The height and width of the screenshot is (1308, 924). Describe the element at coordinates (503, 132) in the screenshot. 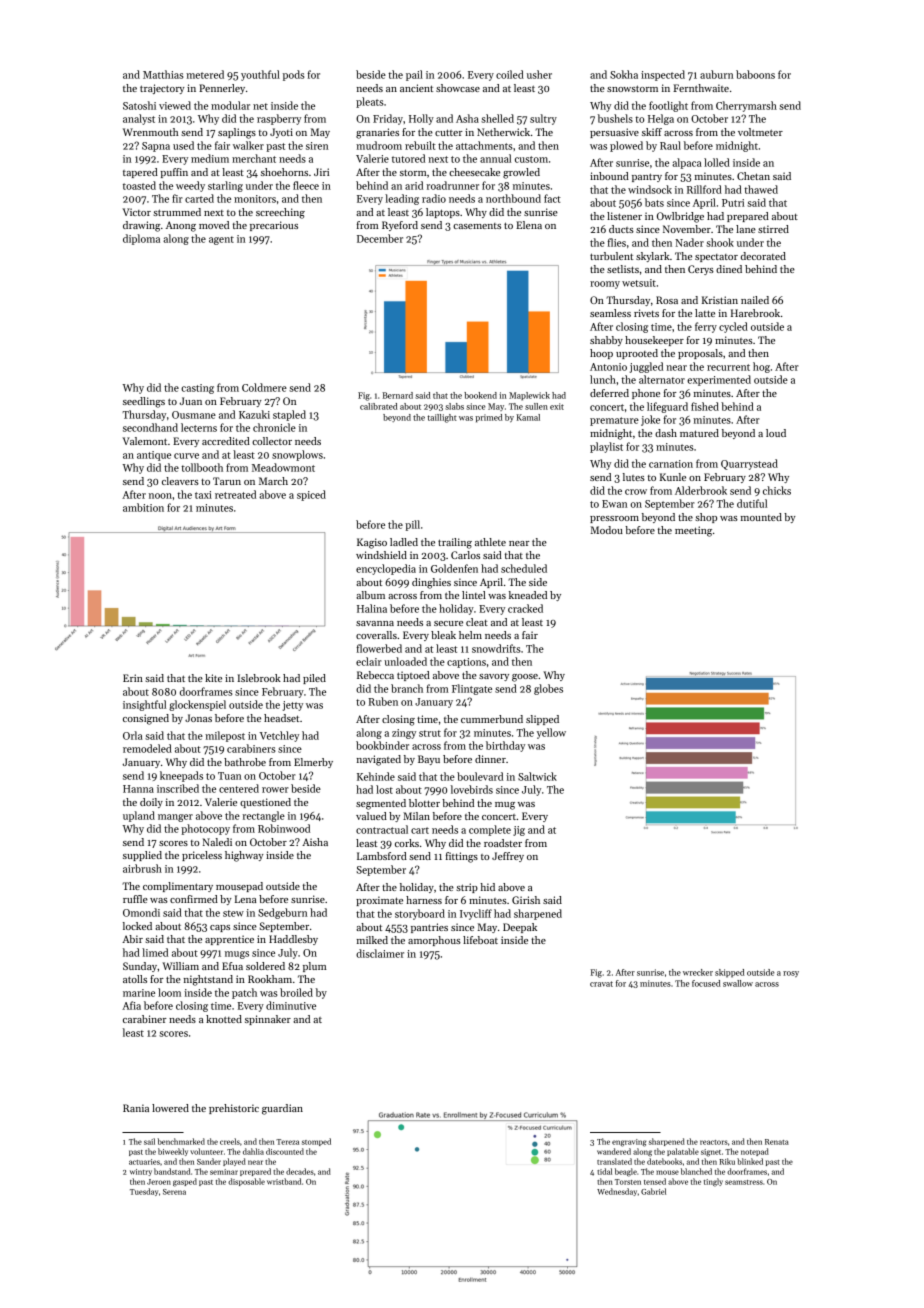

I see `Netherwick` at that location.
